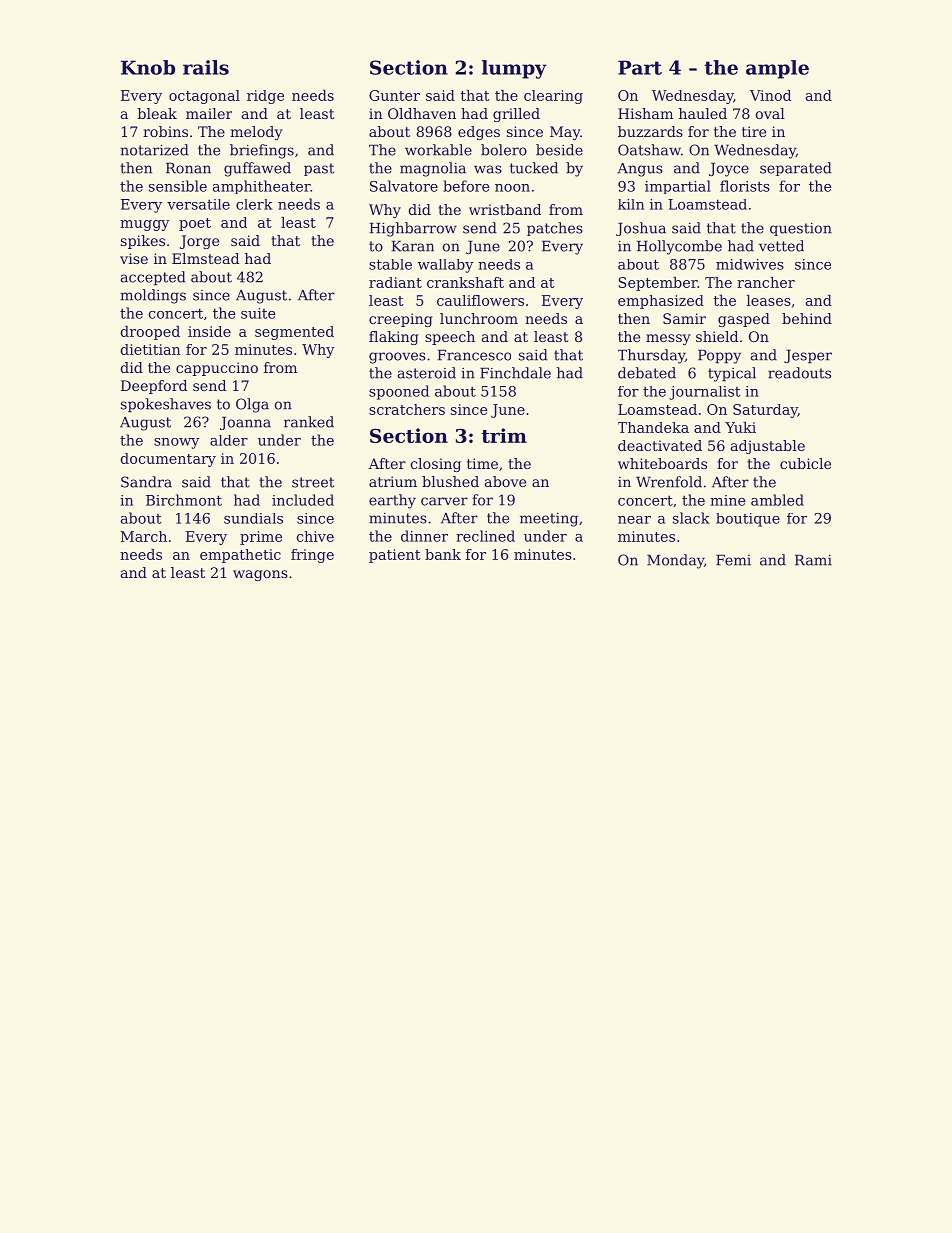 The image size is (952, 1233). What do you see at coordinates (265, 97) in the screenshot?
I see `ridge` at bounding box center [265, 97].
